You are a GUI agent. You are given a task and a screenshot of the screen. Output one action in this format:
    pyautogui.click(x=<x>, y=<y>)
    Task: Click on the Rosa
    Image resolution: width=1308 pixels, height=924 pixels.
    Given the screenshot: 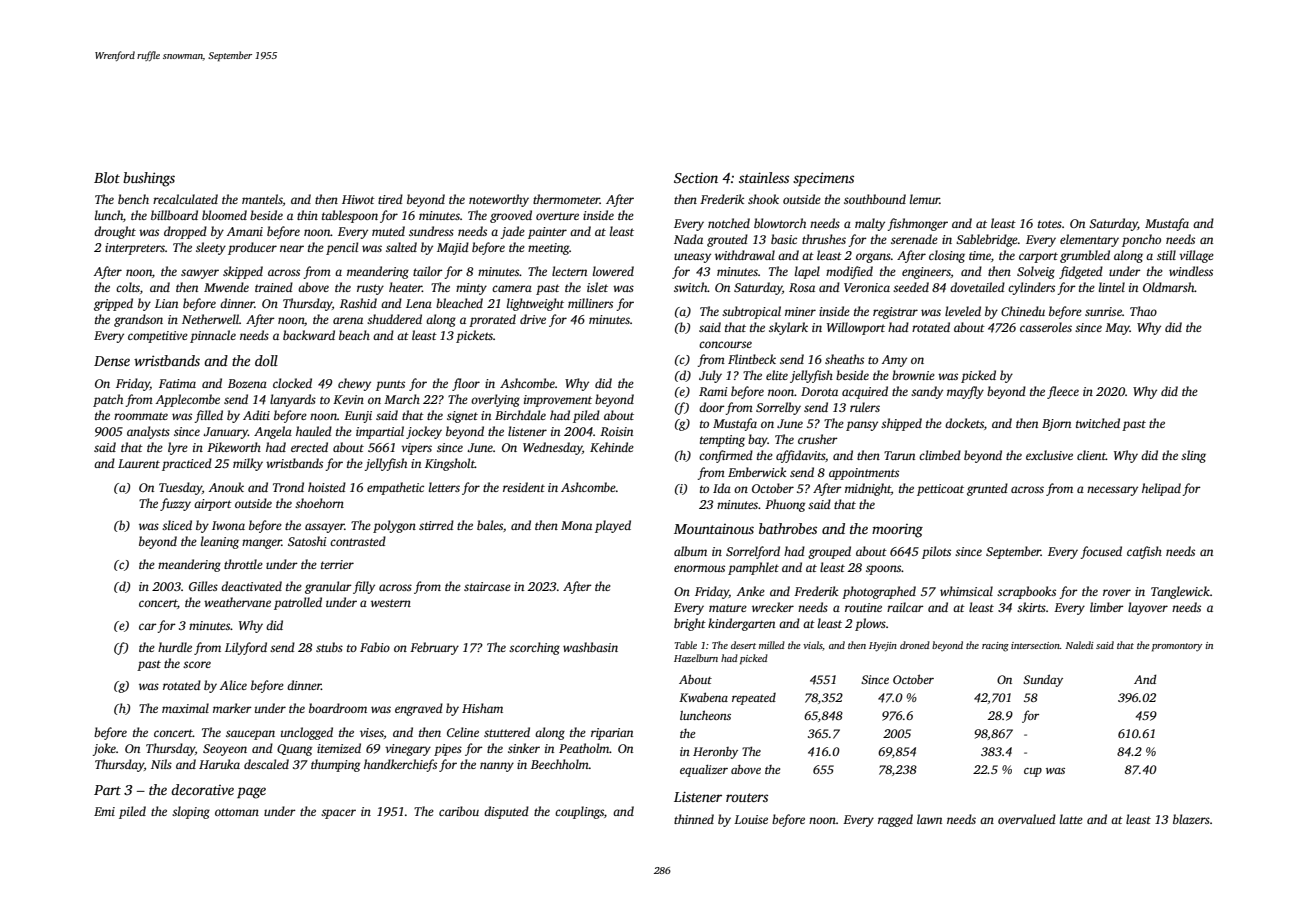 What is the action you would take?
    pyautogui.click(x=802, y=287)
